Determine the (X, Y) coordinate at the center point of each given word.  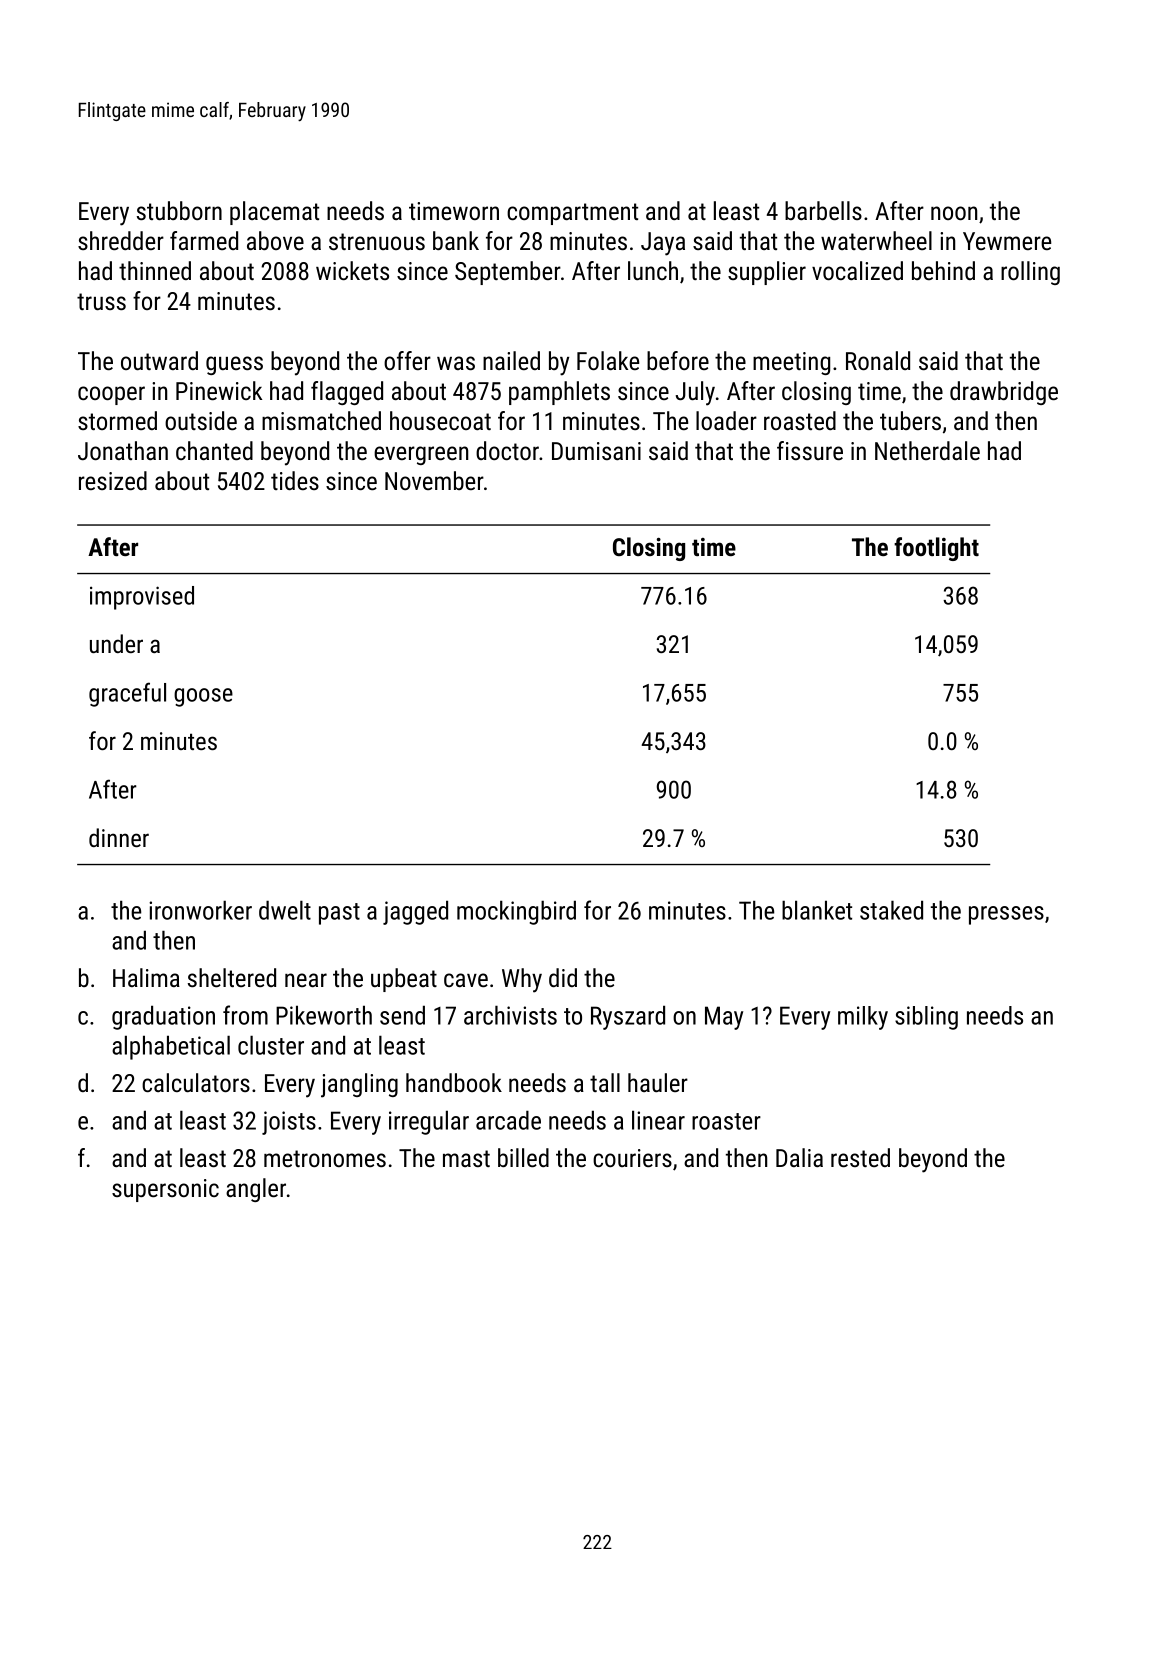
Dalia (799, 1157)
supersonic (165, 1190)
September (508, 273)
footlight (936, 549)
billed (523, 1157)
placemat (274, 213)
